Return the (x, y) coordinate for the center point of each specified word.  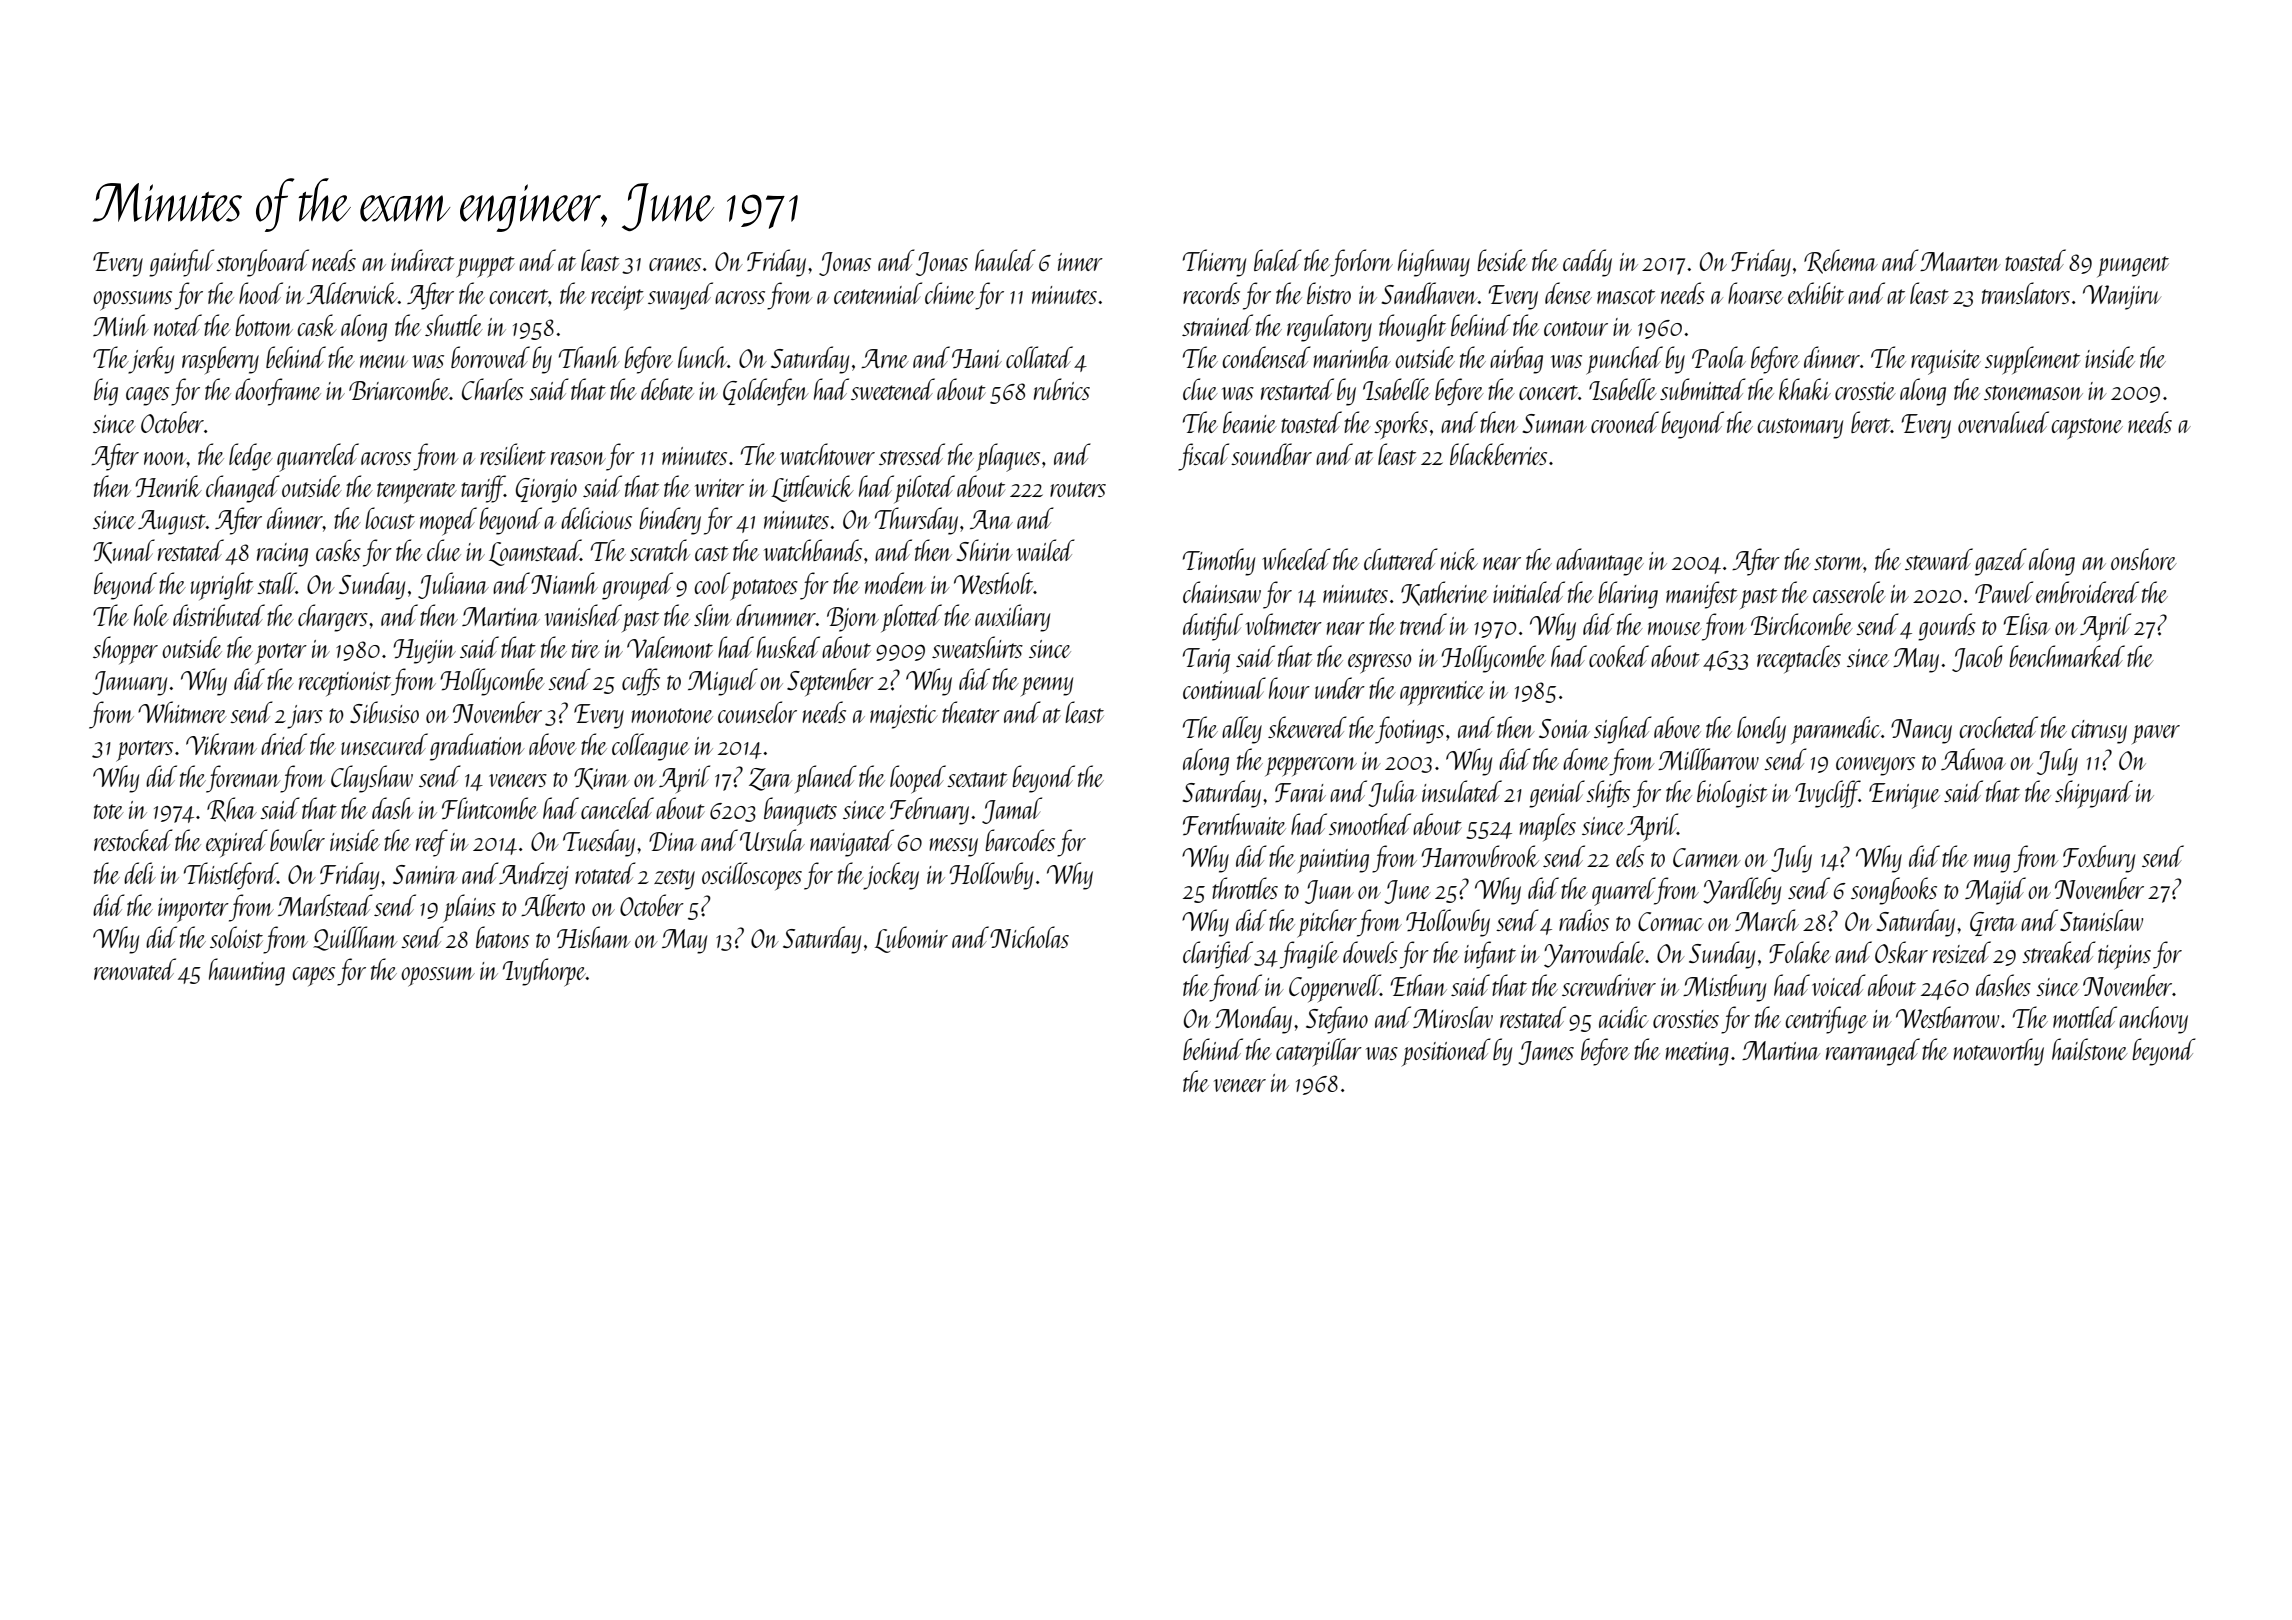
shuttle (454, 325)
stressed (912, 454)
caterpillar (1319, 1052)
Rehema (1841, 261)
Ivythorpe (544, 972)
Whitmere (182, 712)
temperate (417, 492)
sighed (1623, 730)
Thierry (1214, 263)
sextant (977, 779)
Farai (1300, 793)
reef (432, 843)
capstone (2087, 429)
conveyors (1875, 766)
